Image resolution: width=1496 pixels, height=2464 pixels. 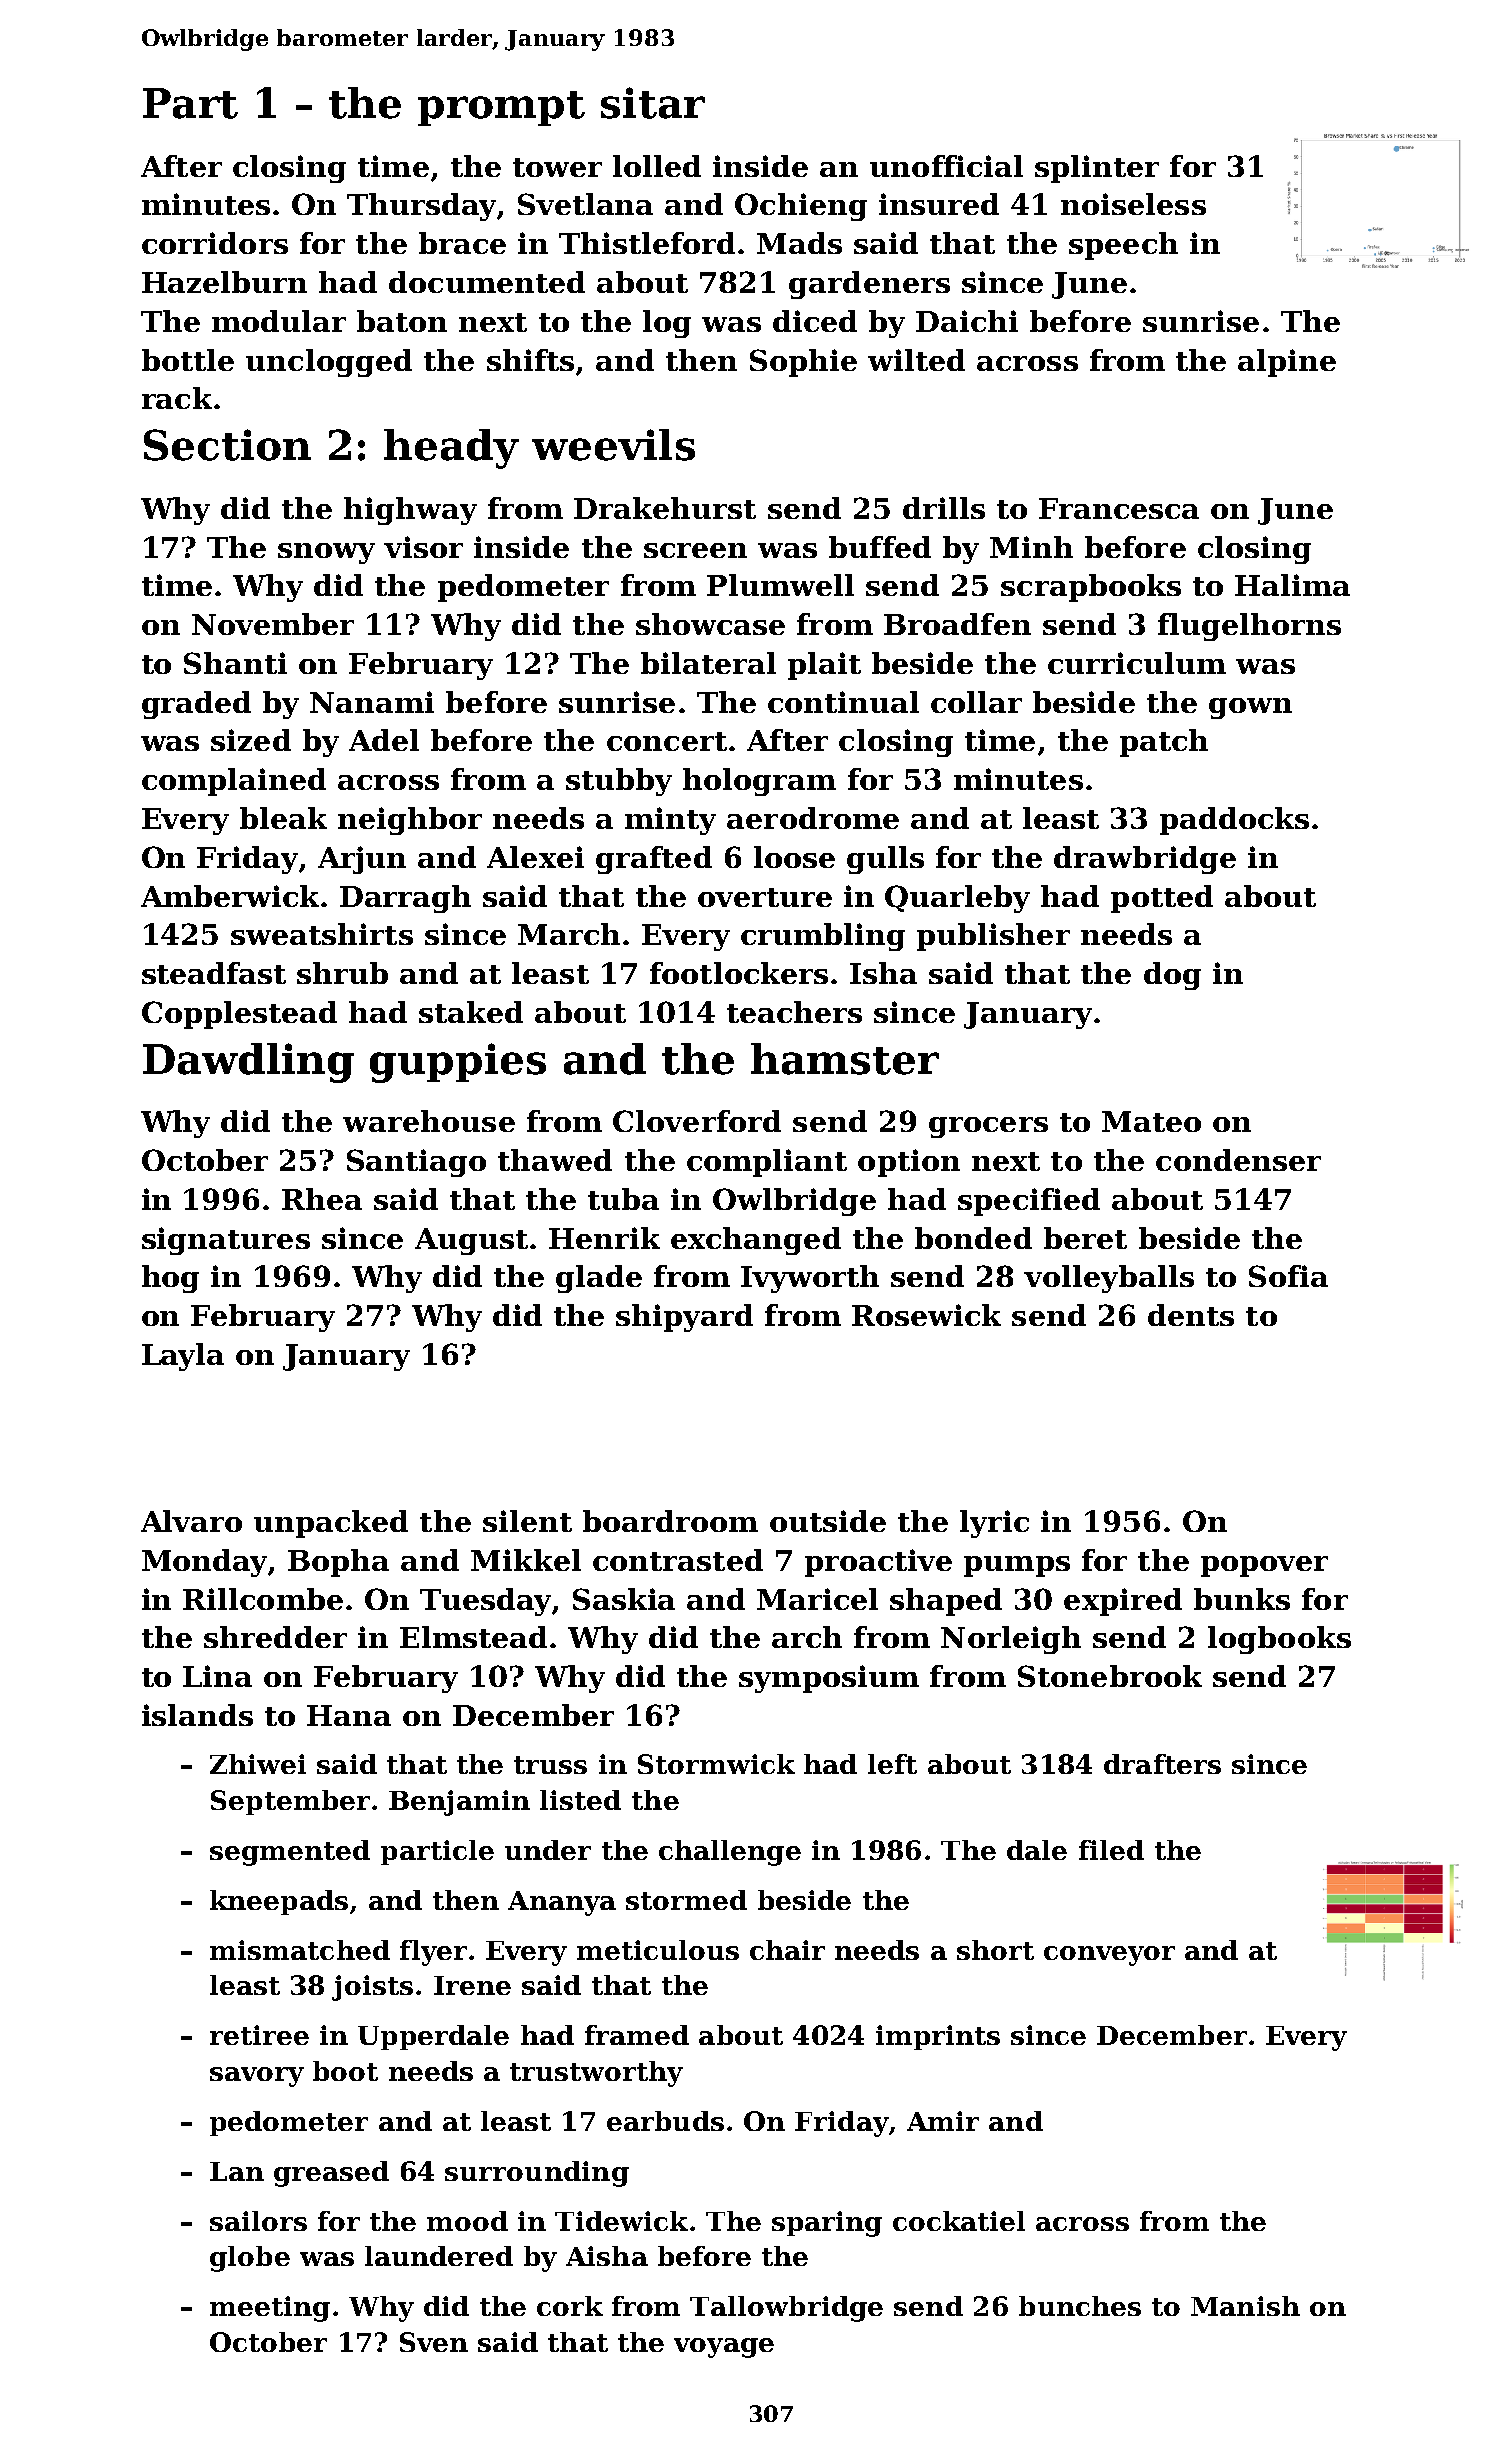 I want to click on short, so click(x=995, y=1950).
